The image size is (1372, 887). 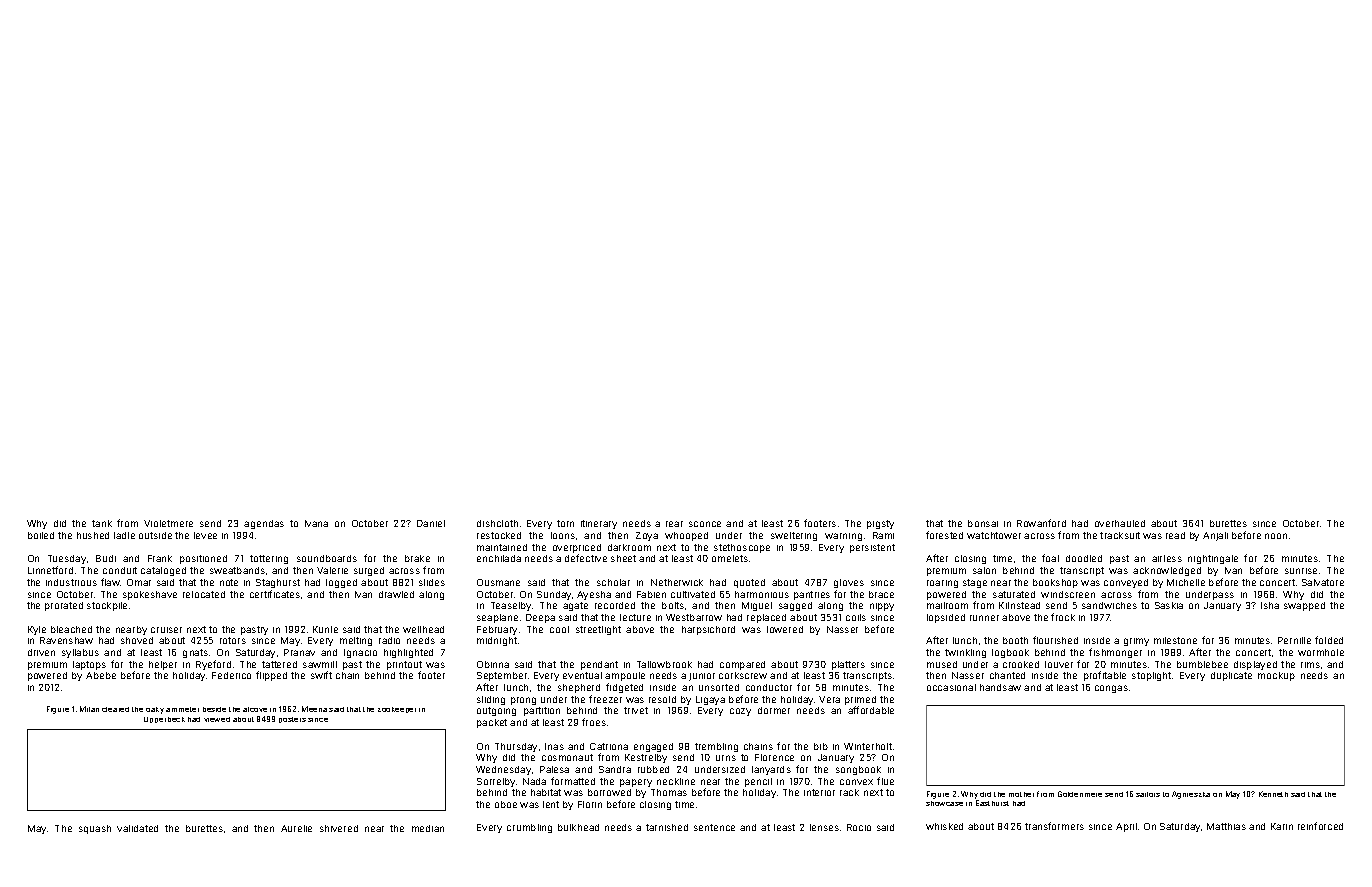 I want to click on agendas, so click(x=264, y=524).
